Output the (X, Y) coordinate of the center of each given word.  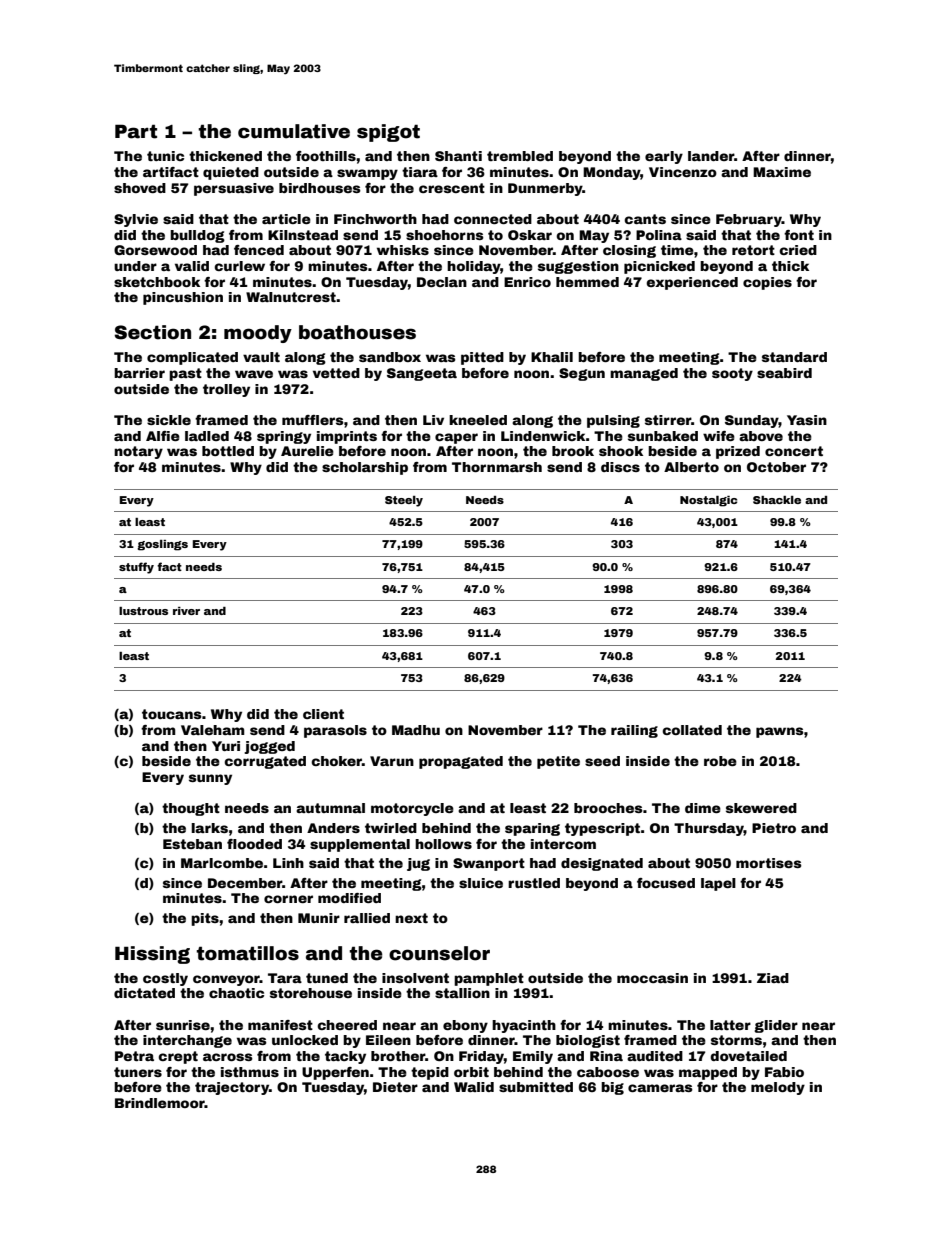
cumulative (294, 131)
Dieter (395, 1087)
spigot (388, 133)
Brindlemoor (160, 1103)
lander (711, 156)
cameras (660, 1088)
